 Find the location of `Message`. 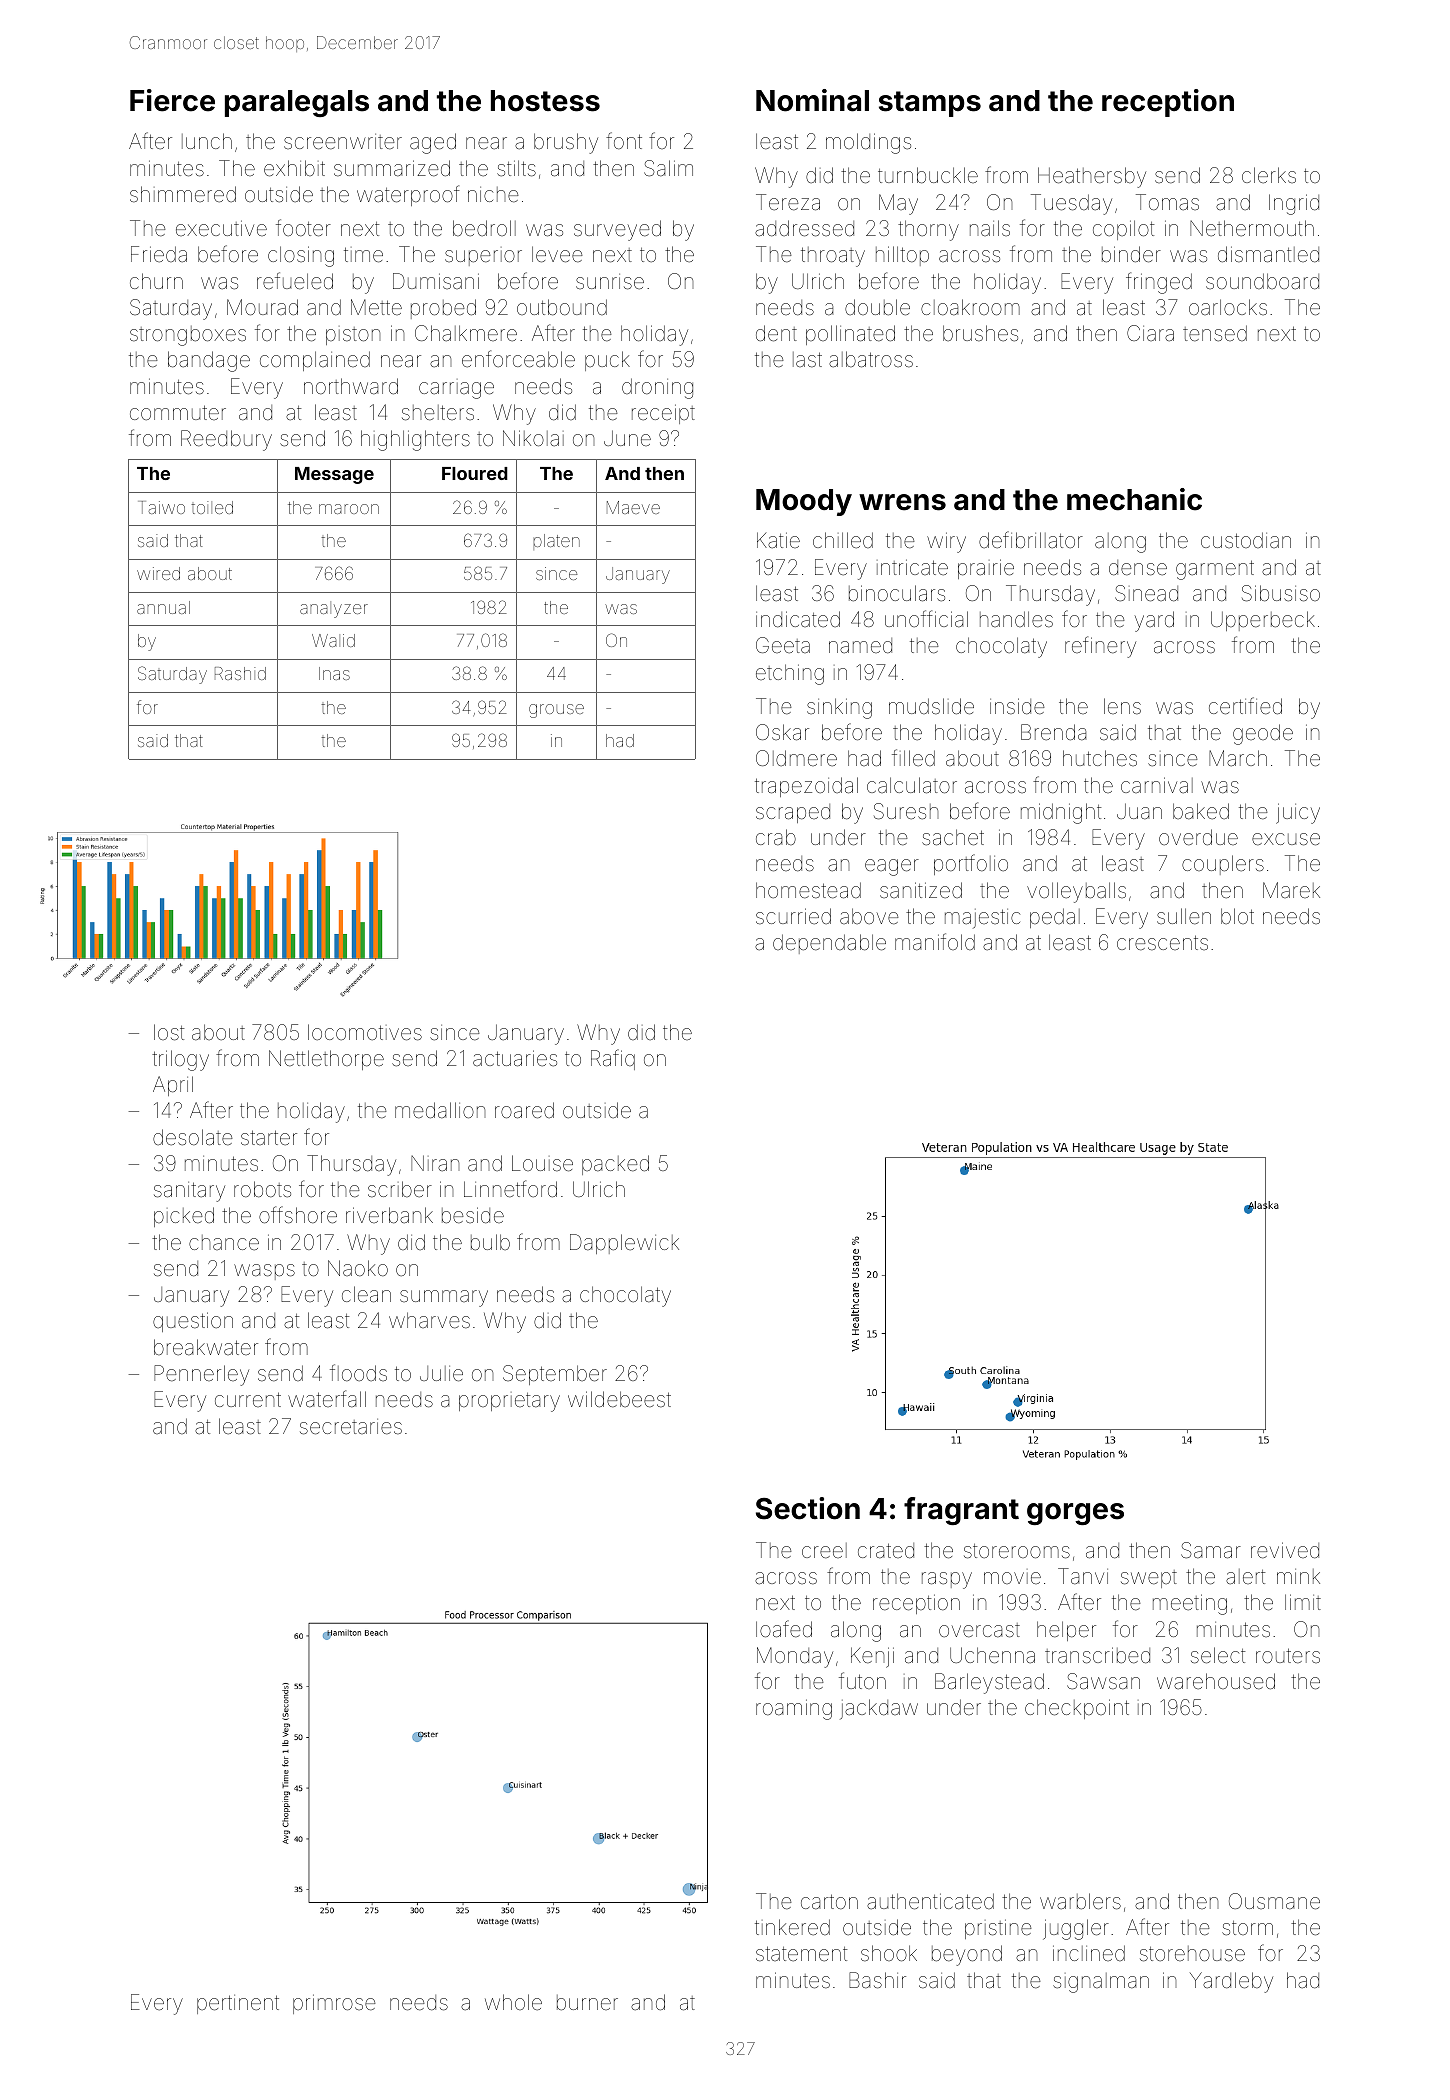

Message is located at coordinates (334, 475).
